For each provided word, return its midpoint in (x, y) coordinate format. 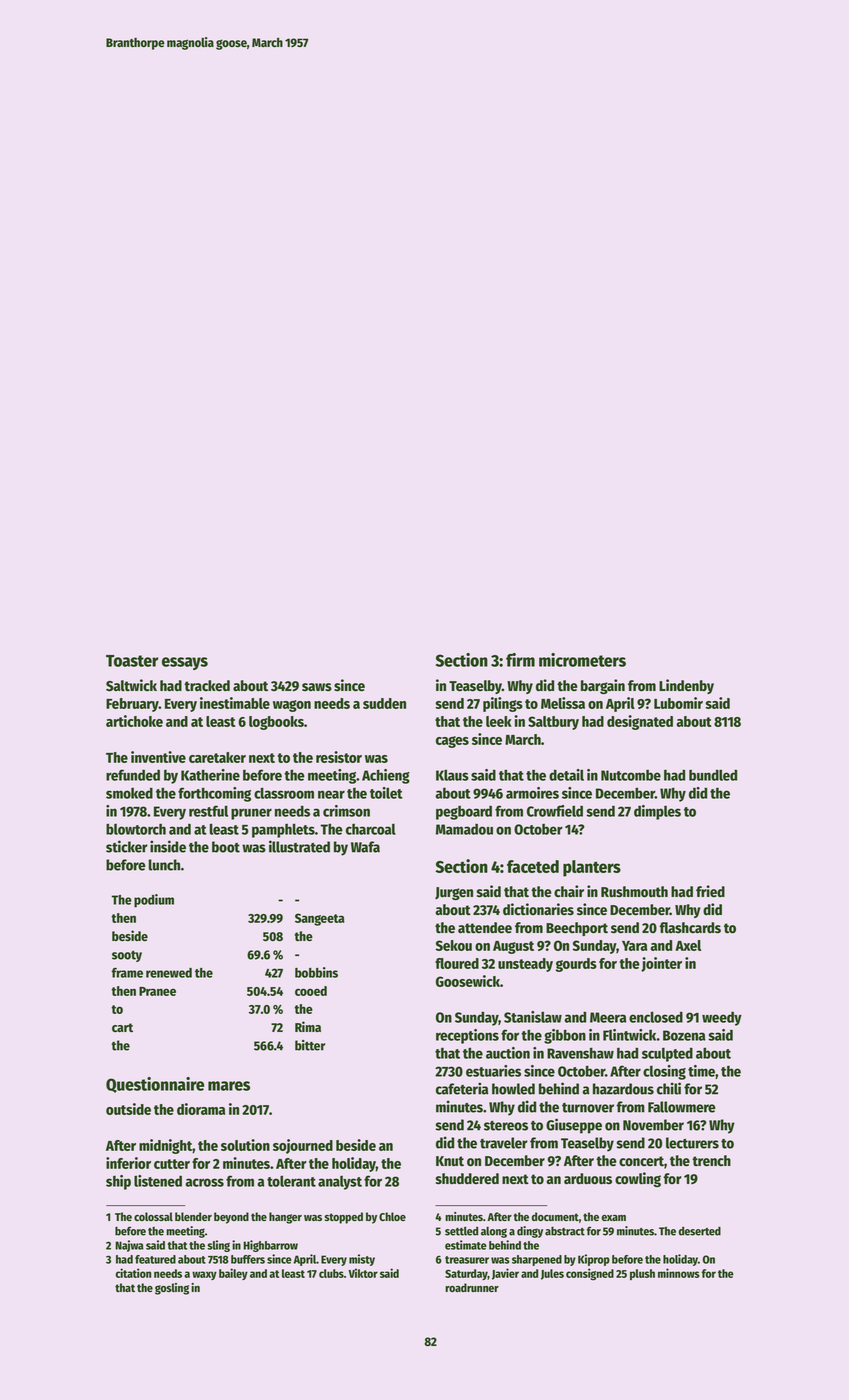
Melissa (563, 703)
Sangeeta (320, 919)
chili (669, 1088)
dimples (657, 812)
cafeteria (462, 1088)
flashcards (690, 928)
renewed (169, 973)
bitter (310, 1045)
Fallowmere (682, 1107)
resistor (339, 757)
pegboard (464, 812)
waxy (204, 1275)
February (132, 705)
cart (122, 1027)
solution (245, 1145)
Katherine (210, 775)
